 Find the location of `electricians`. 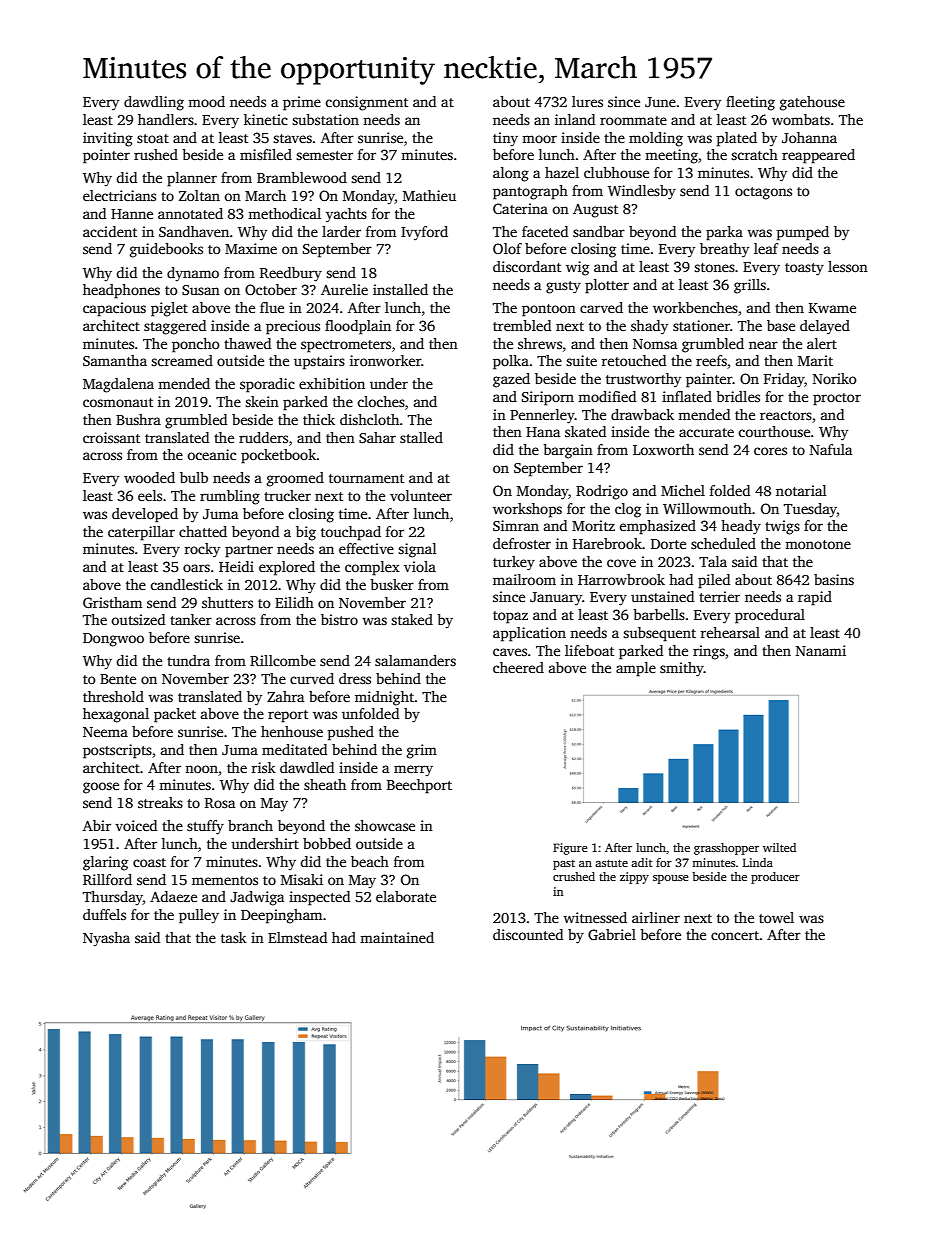

electricians is located at coordinates (119, 195).
